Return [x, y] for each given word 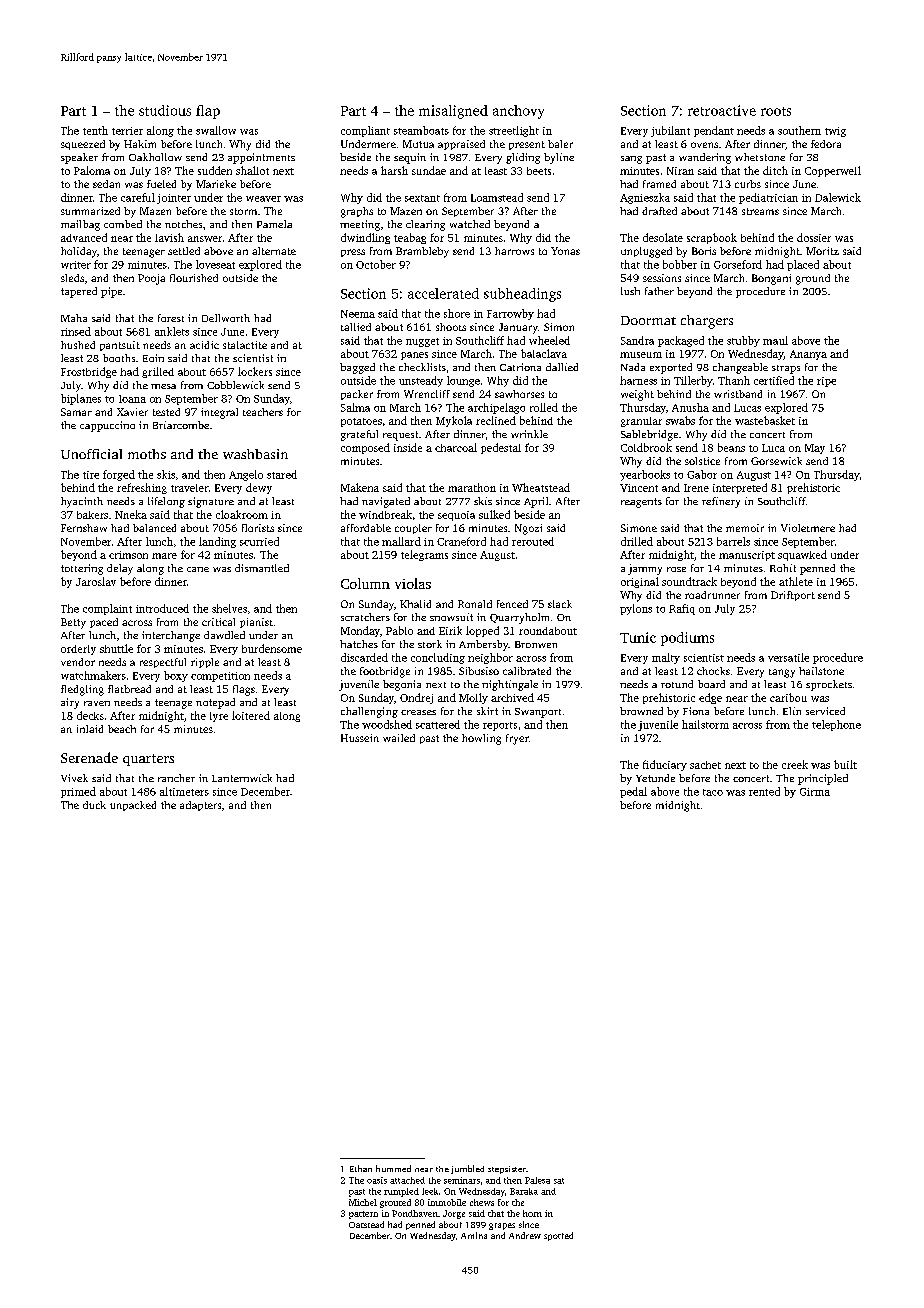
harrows [514, 251]
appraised [461, 145]
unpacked [133, 806]
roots [776, 111]
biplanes [81, 399]
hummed [393, 1168]
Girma [815, 792]
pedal [633, 792]
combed [123, 224]
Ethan [361, 1168]
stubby [743, 341]
